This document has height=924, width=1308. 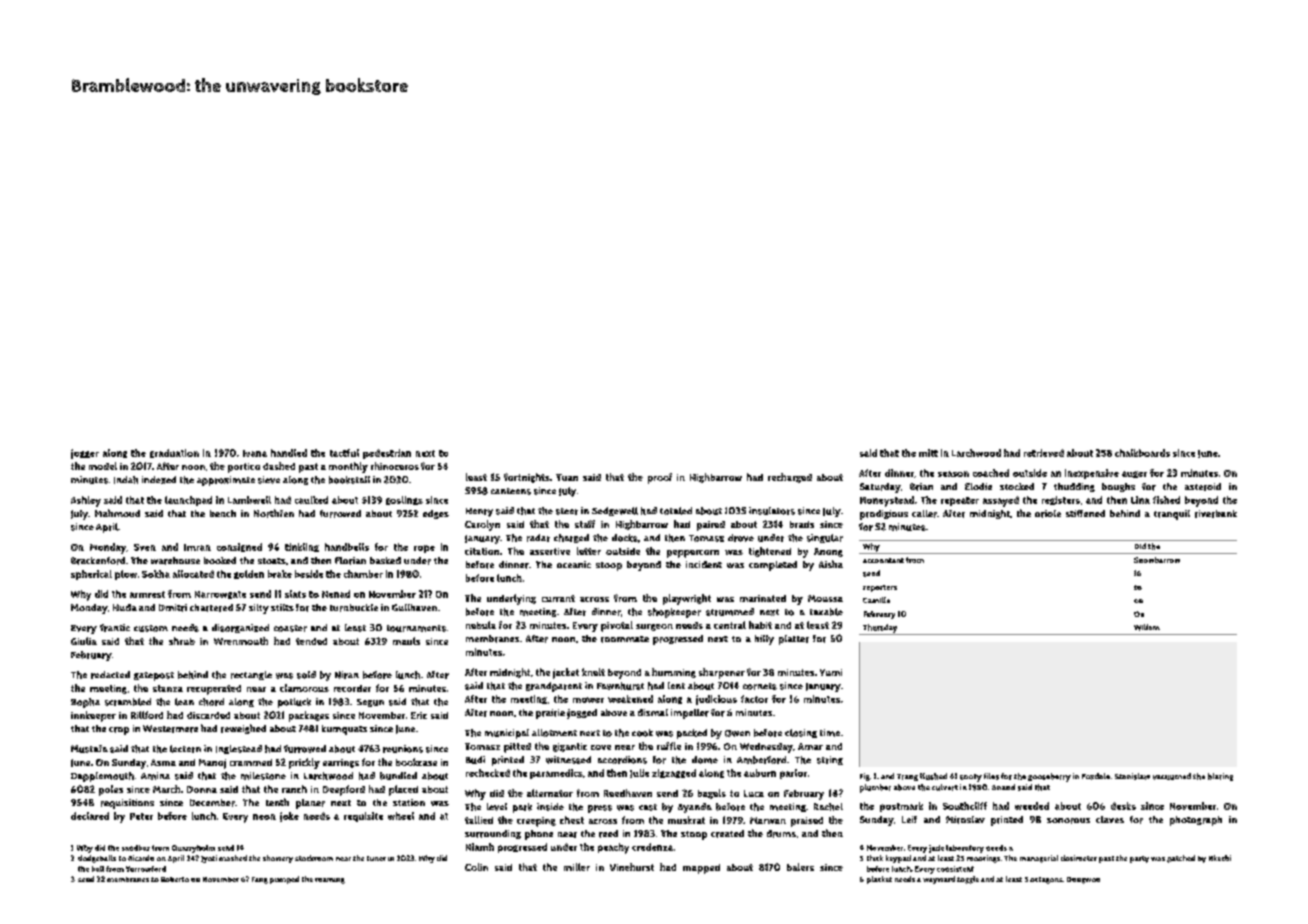 I want to click on pedestrian, so click(x=387, y=454).
